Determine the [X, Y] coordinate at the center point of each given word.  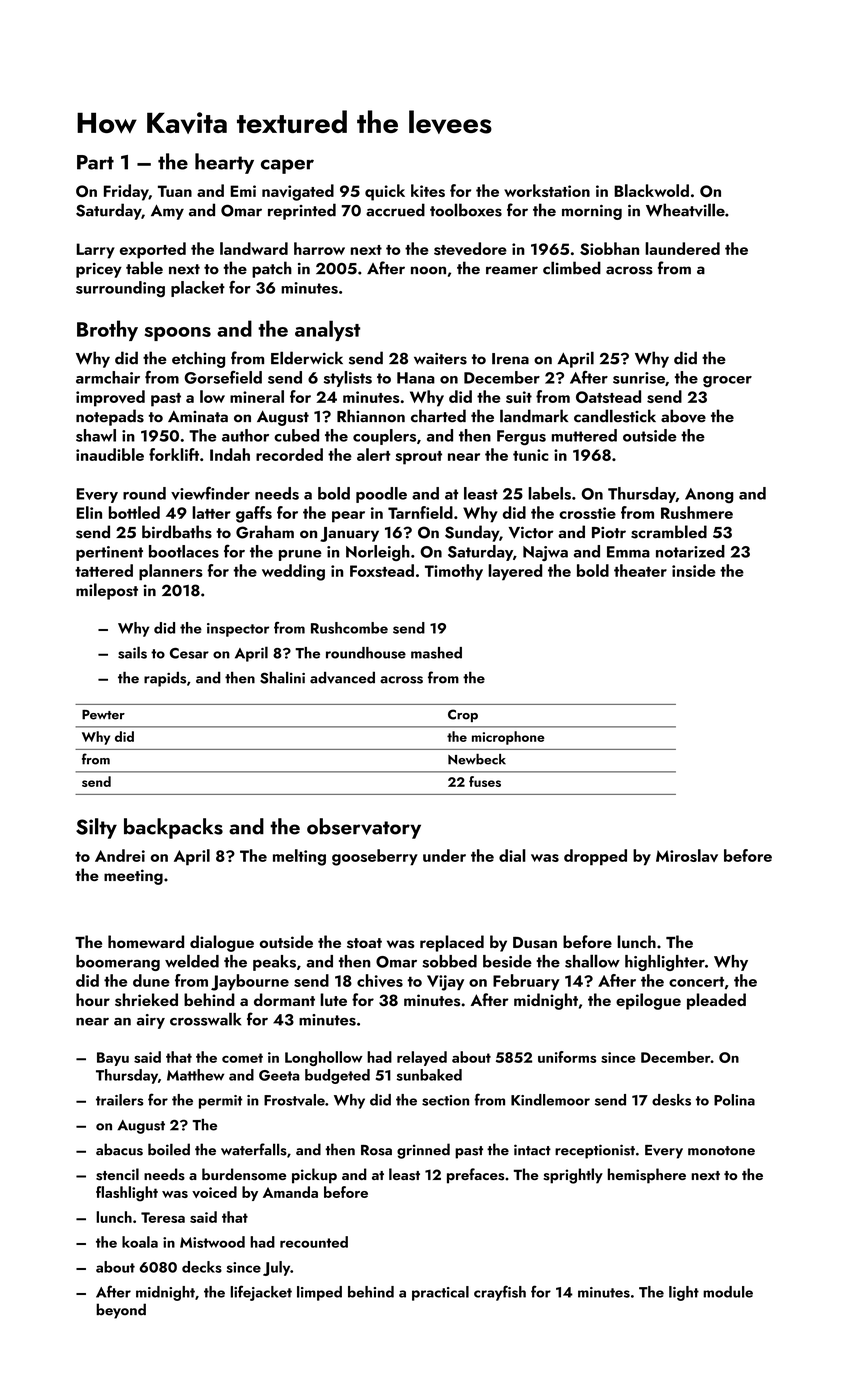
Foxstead [382, 570]
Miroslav [687, 855]
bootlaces [184, 551]
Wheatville [685, 210]
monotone [721, 1151]
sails [132, 652]
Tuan [175, 191]
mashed [436, 653]
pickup [314, 1176]
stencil [117, 1174]
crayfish [500, 1293]
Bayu [113, 1059]
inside [694, 570]
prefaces [475, 1176]
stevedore [470, 248]
